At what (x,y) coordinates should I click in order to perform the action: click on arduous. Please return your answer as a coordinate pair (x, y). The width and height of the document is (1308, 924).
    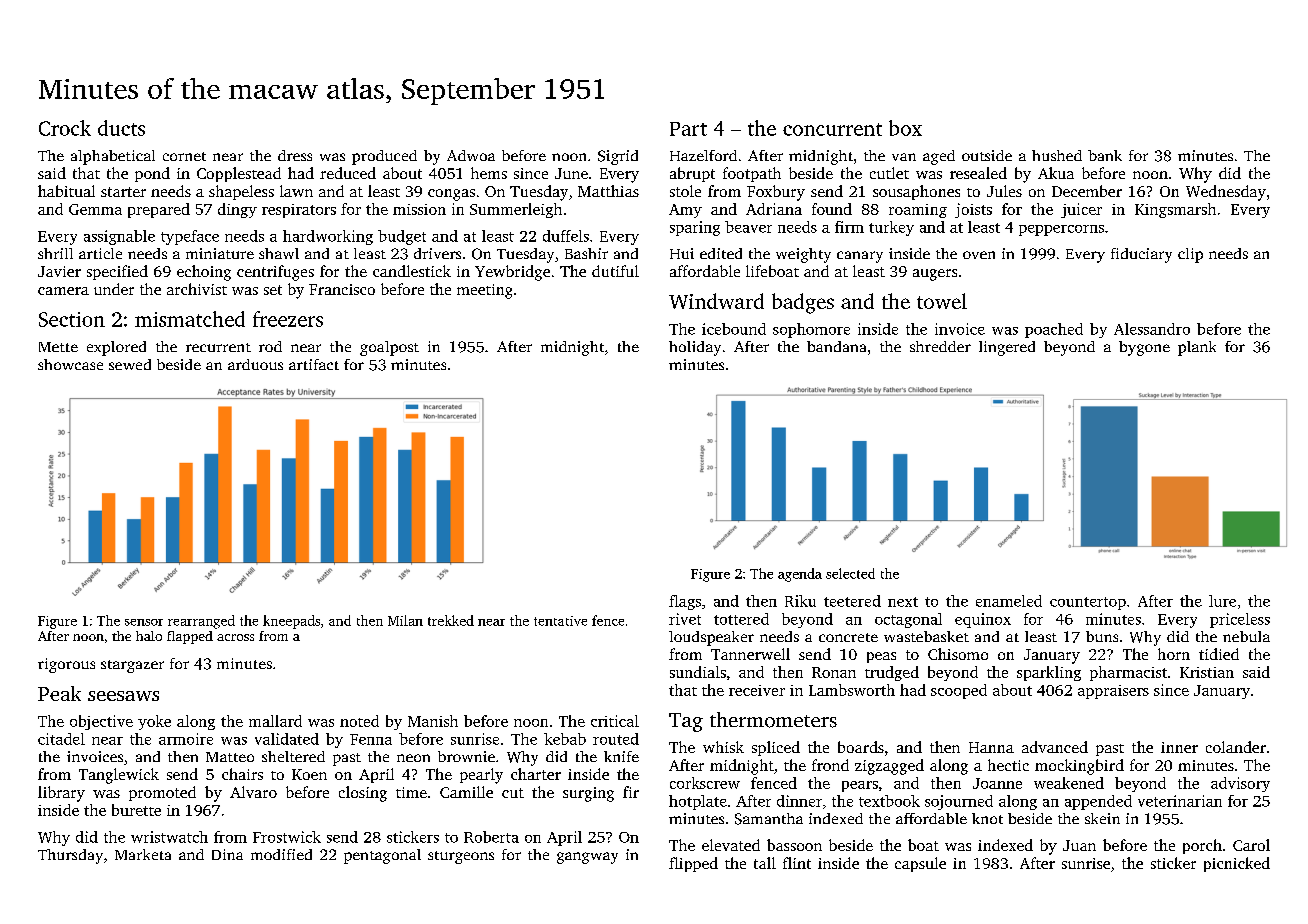
    Looking at the image, I should click on (255, 364).
